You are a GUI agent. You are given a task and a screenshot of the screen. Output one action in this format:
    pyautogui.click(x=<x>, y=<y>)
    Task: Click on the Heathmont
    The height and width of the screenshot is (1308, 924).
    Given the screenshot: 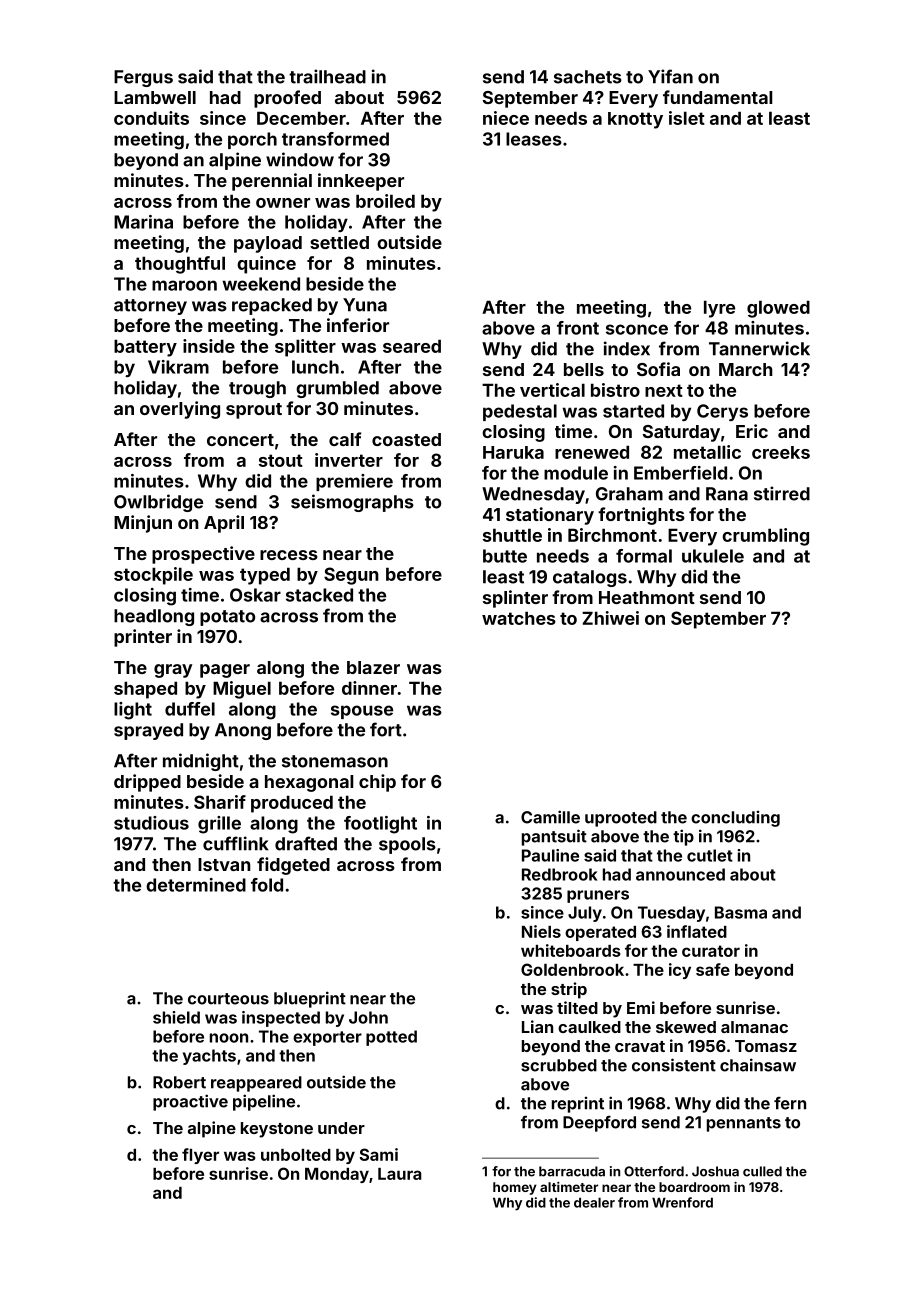 What is the action you would take?
    pyautogui.click(x=647, y=597)
